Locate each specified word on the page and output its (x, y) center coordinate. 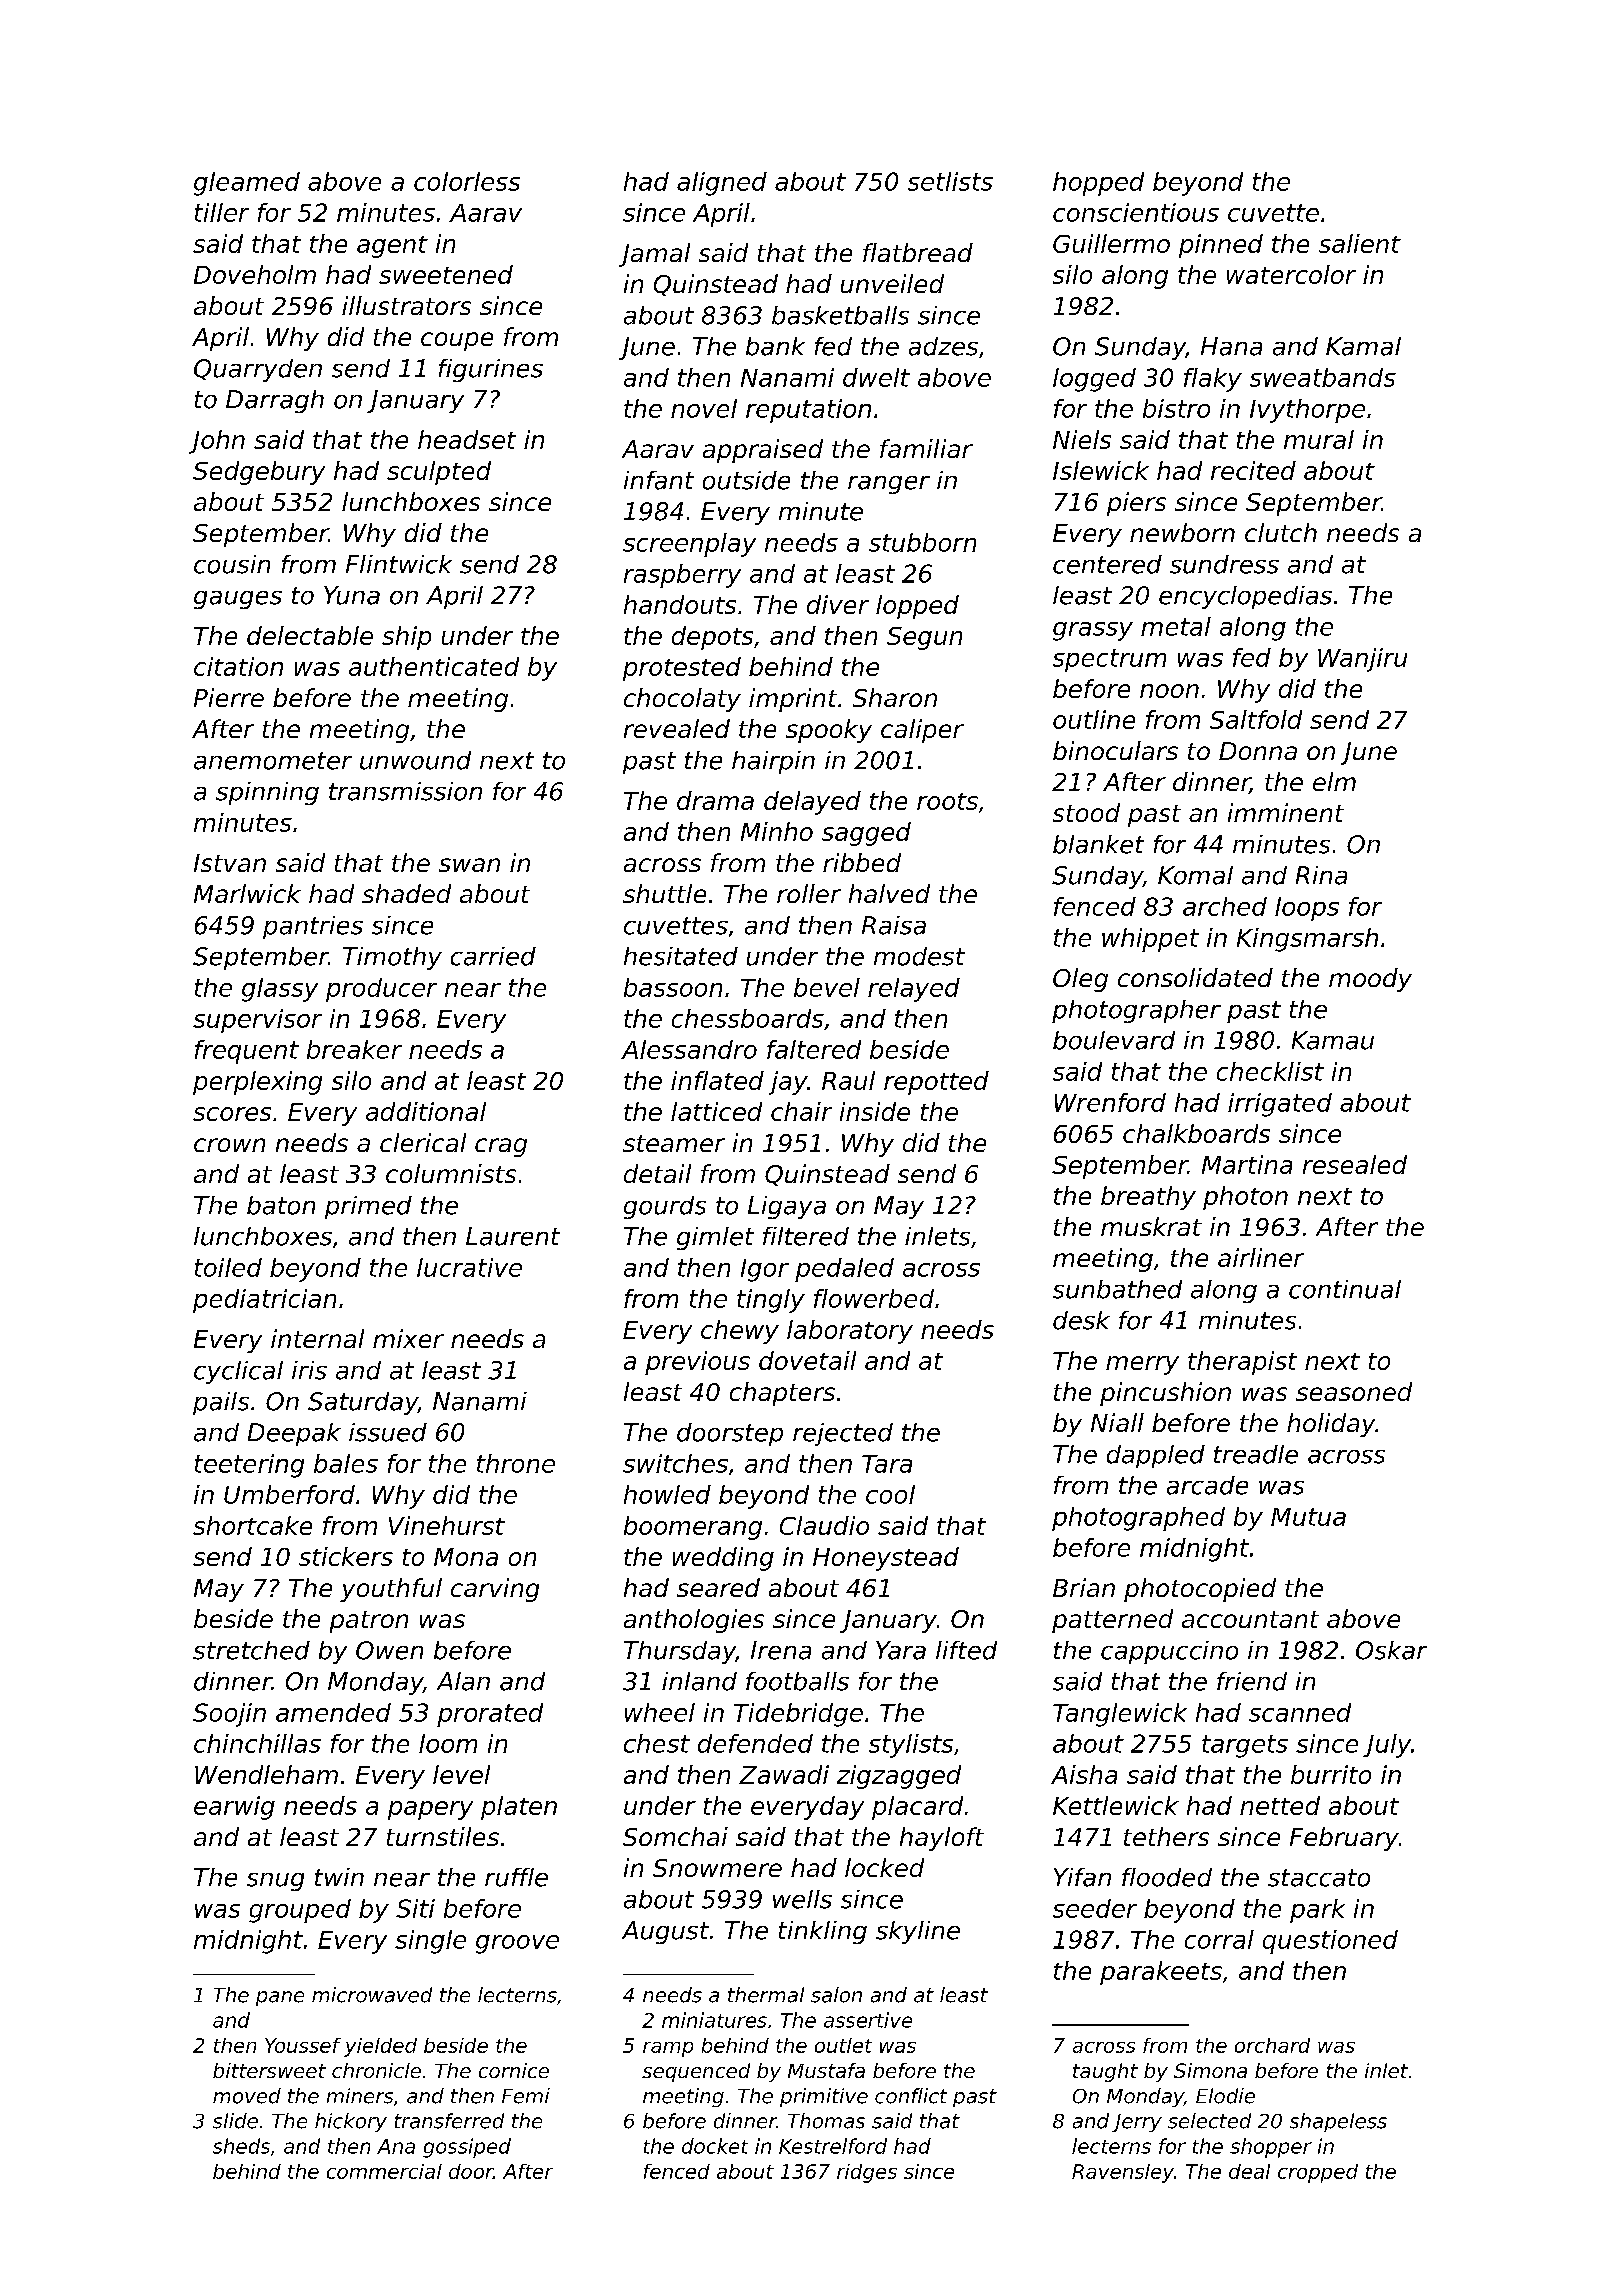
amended (333, 1712)
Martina (1247, 1164)
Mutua (1308, 1517)
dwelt (876, 377)
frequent (247, 1052)
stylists (911, 1746)
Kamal (1363, 346)
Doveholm (255, 274)
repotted (936, 1083)
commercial (384, 2171)
